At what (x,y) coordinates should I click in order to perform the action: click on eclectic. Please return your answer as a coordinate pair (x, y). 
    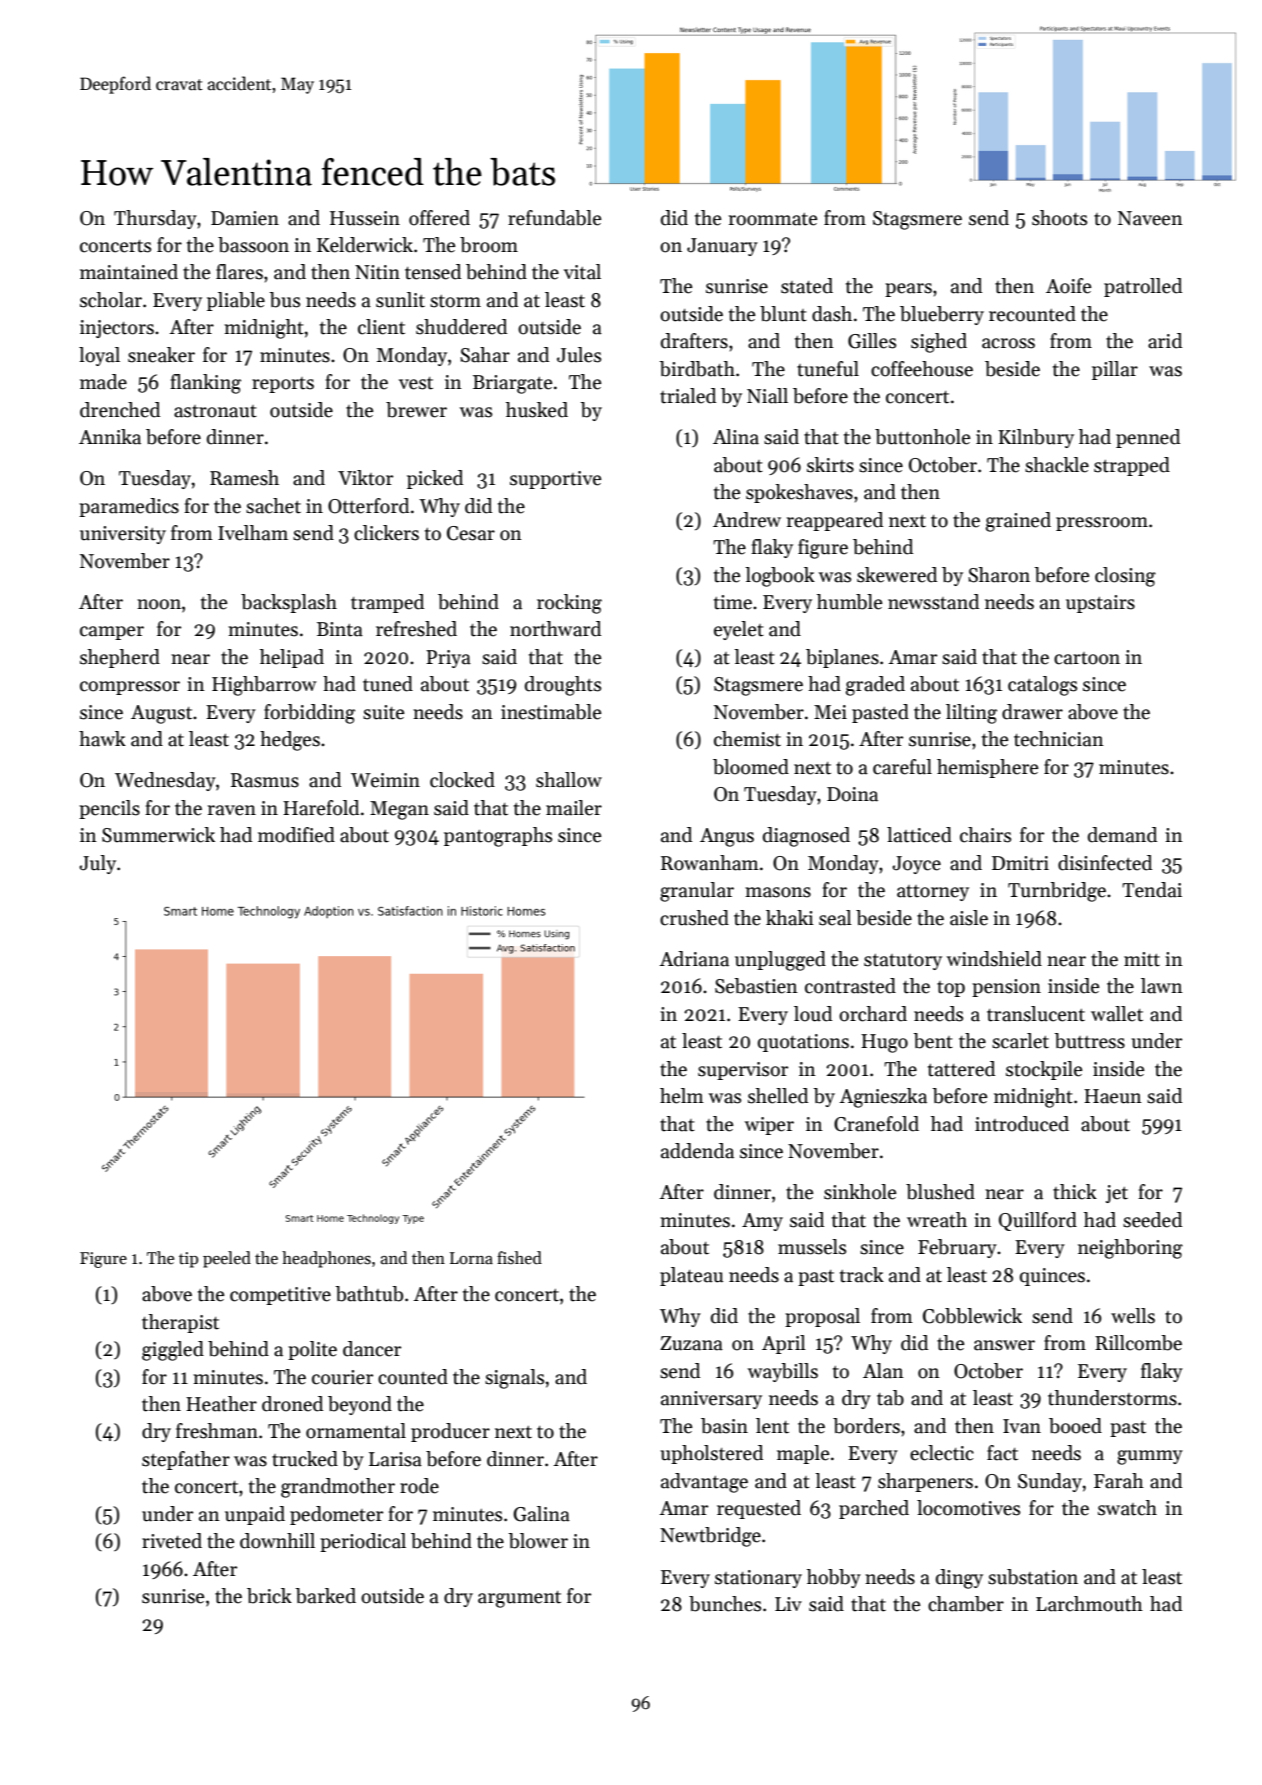
    Looking at the image, I should click on (942, 1453).
